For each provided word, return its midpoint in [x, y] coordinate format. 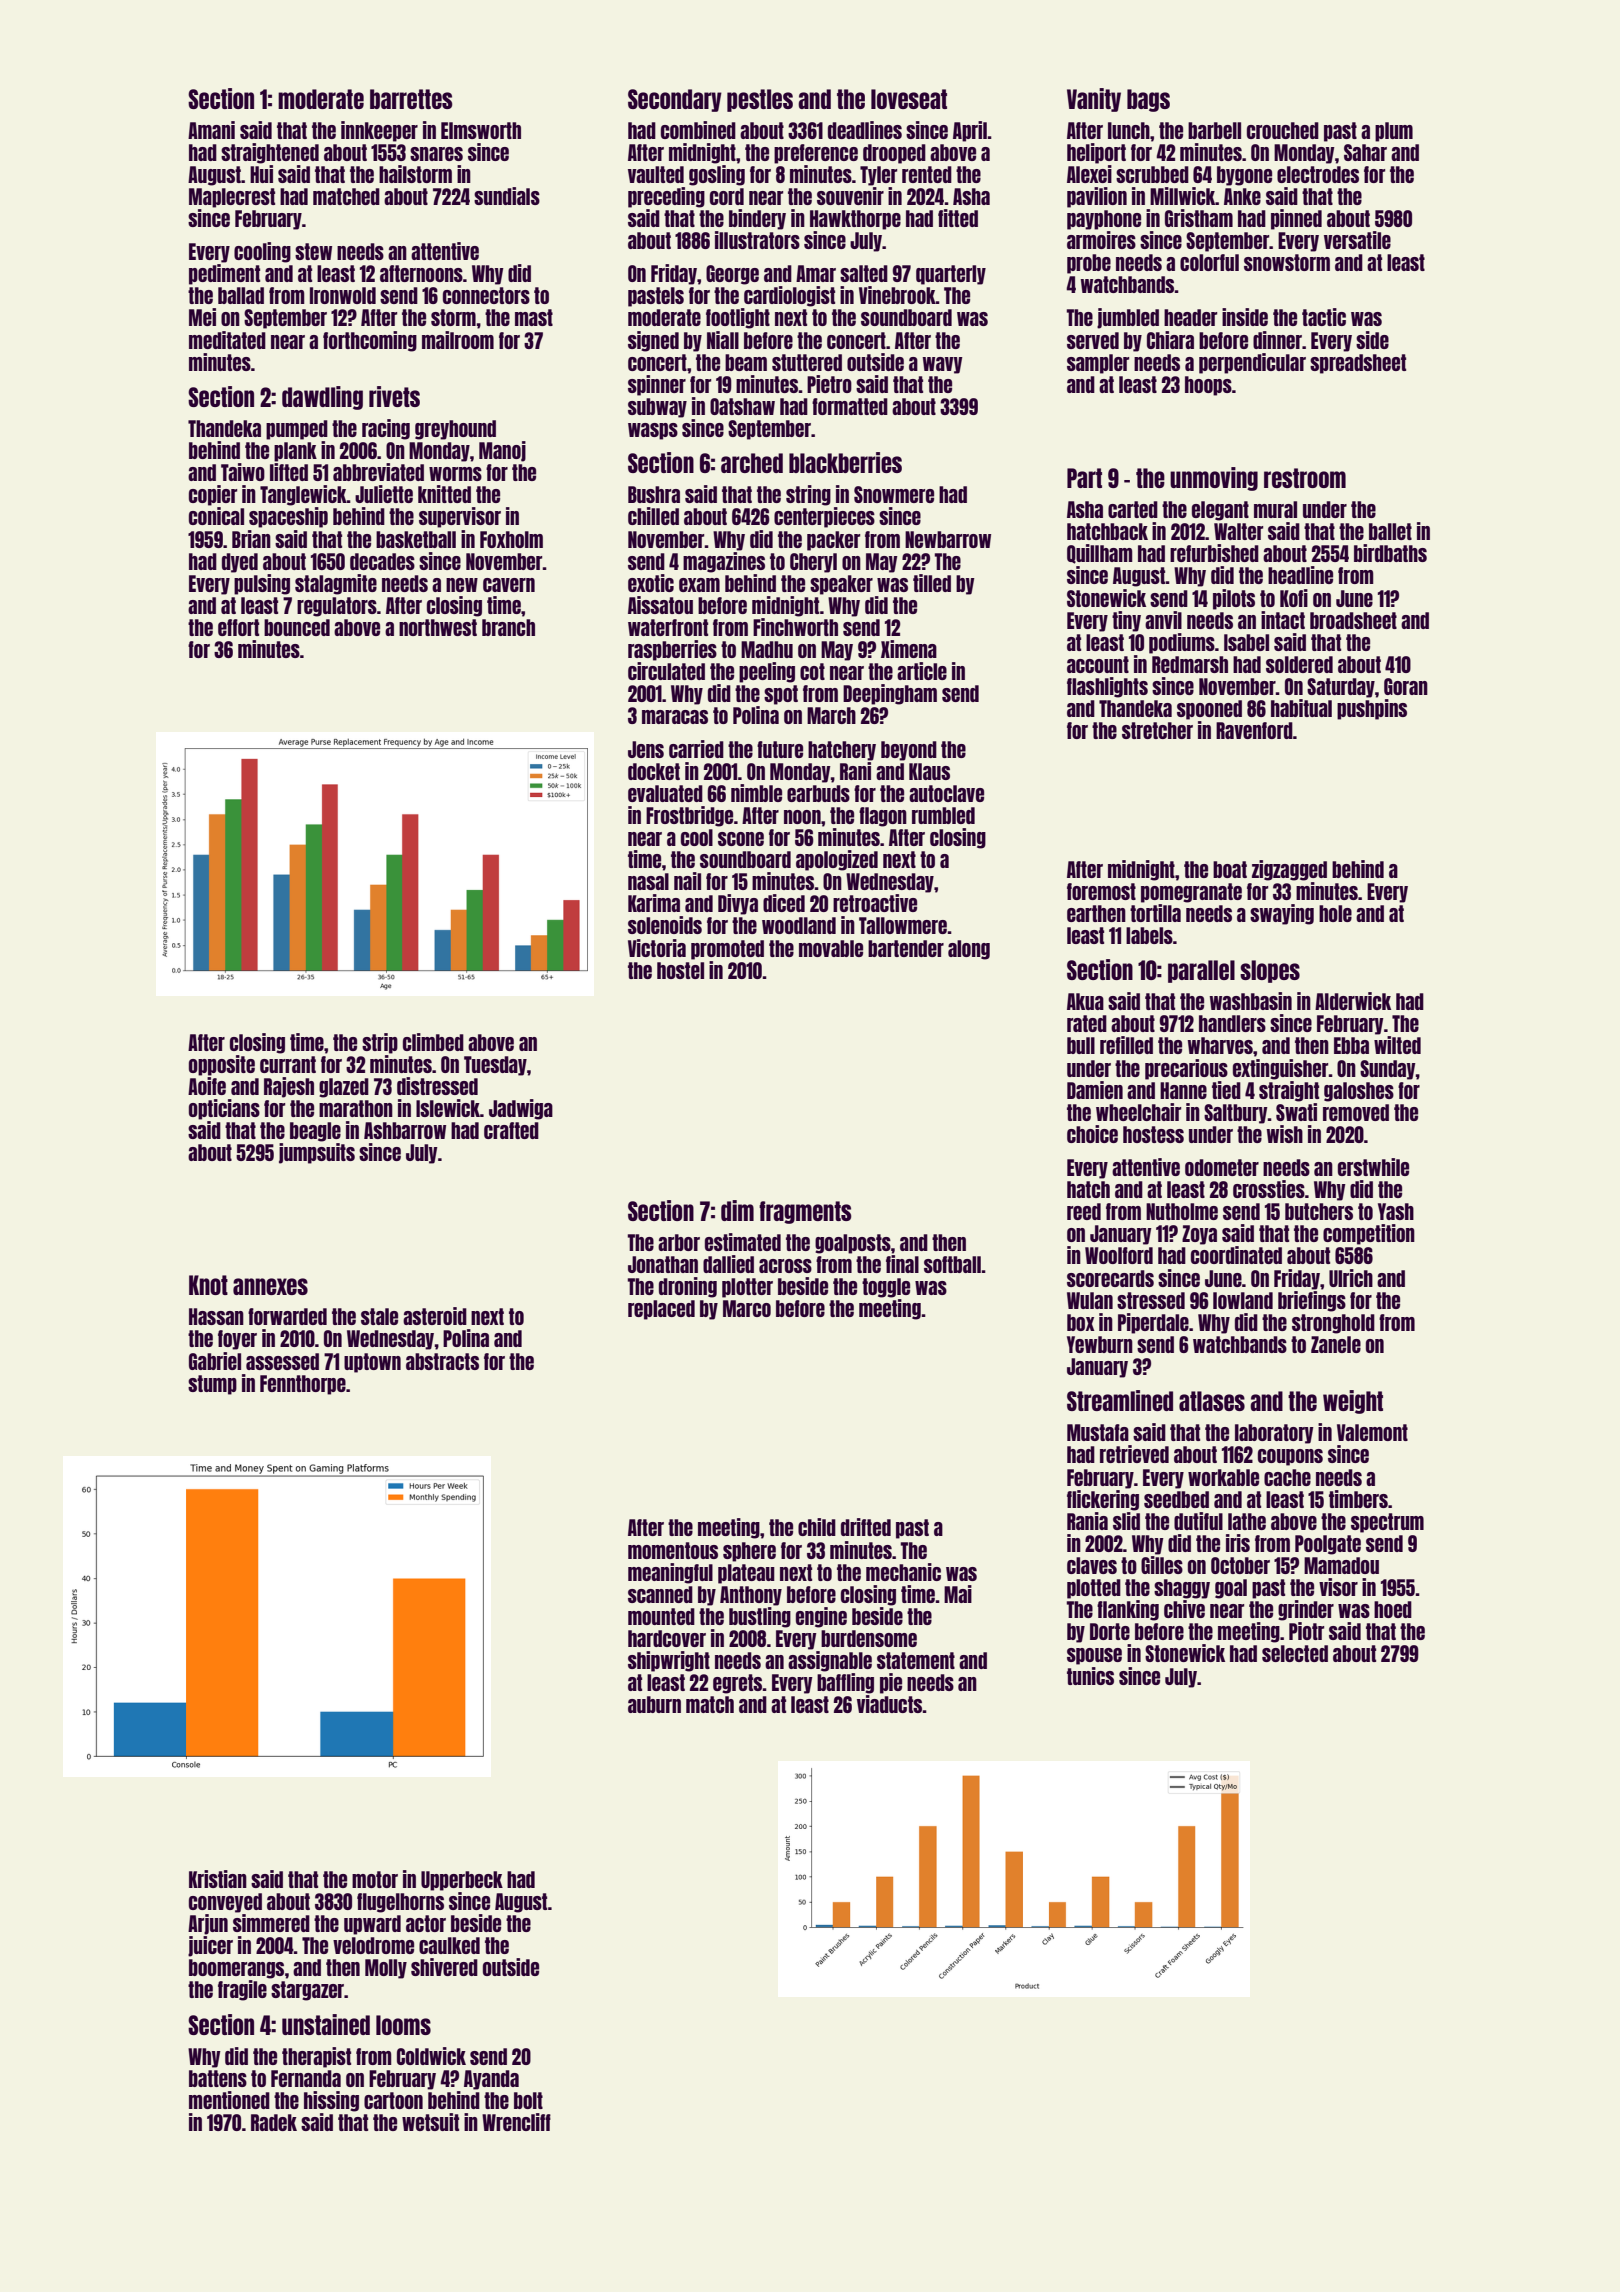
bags [1148, 100]
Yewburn [1100, 1344]
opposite [222, 1065]
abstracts [442, 1361]
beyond [909, 751]
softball [952, 1264]
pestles [760, 100]
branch [508, 627]
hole [1335, 913]
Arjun [208, 1924]
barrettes [411, 99]
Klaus [929, 771]
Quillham [1100, 554]
